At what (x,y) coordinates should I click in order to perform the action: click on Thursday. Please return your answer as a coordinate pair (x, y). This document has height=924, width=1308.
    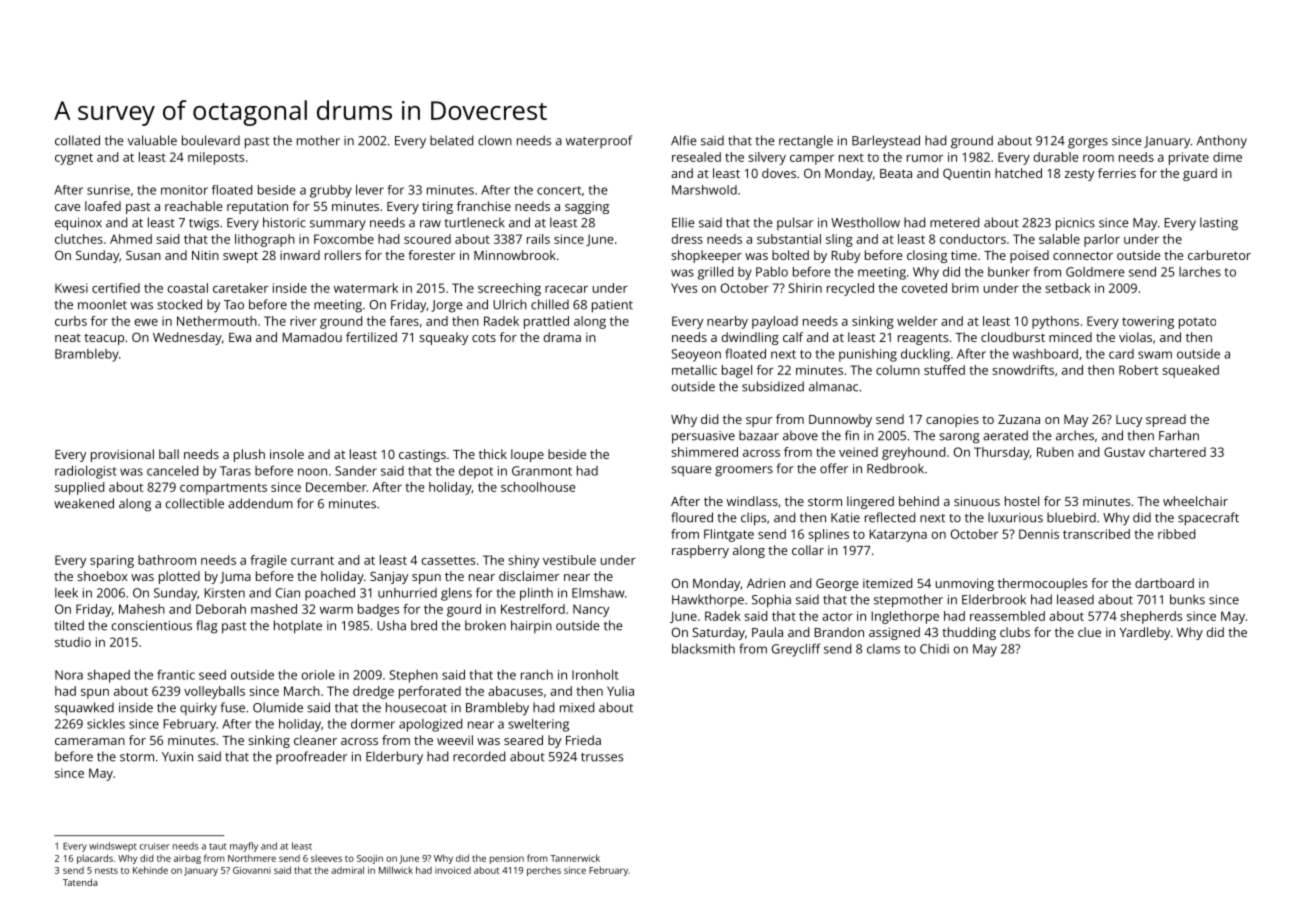
    Looking at the image, I should click on (1002, 453).
